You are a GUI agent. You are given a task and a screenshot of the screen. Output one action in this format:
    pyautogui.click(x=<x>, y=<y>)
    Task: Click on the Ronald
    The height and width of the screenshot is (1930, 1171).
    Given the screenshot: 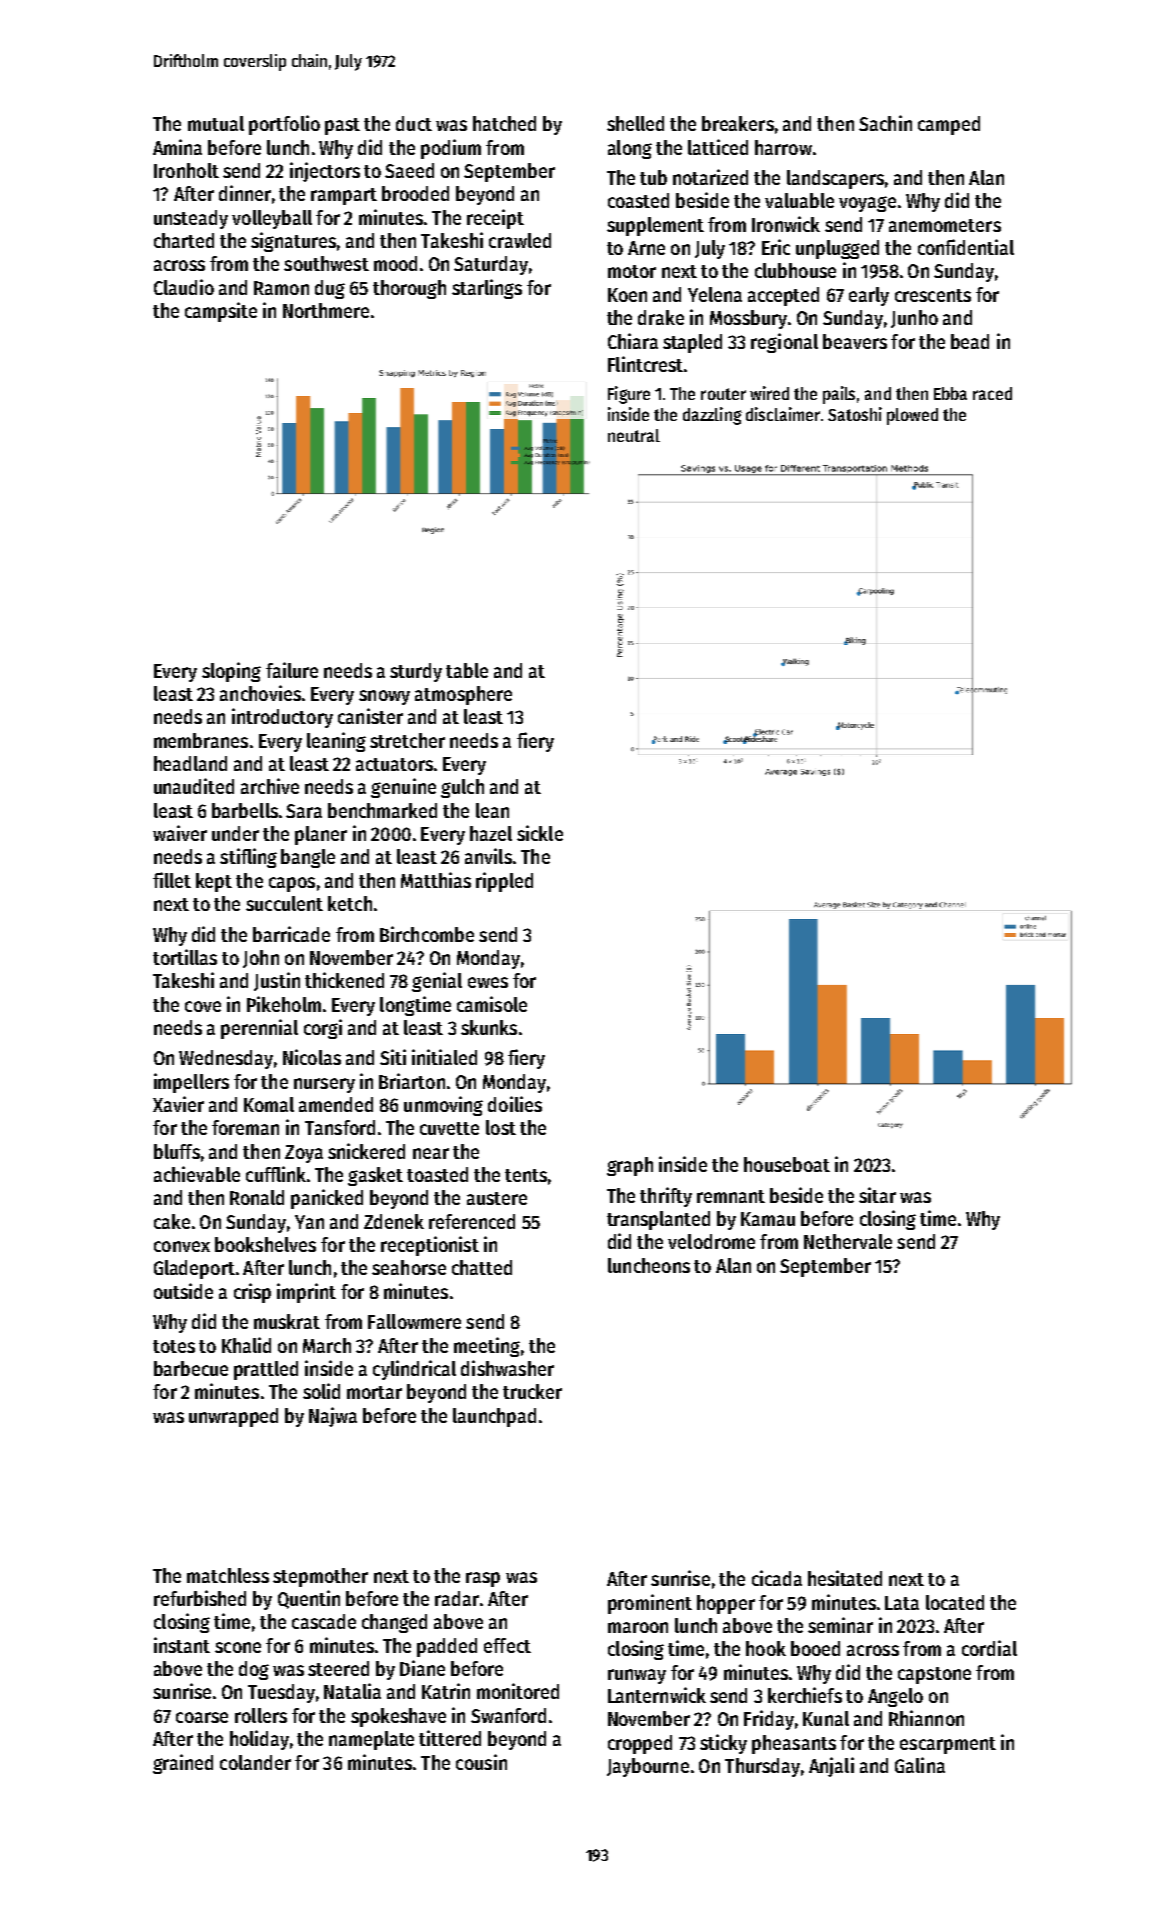 What is the action you would take?
    pyautogui.click(x=257, y=1197)
